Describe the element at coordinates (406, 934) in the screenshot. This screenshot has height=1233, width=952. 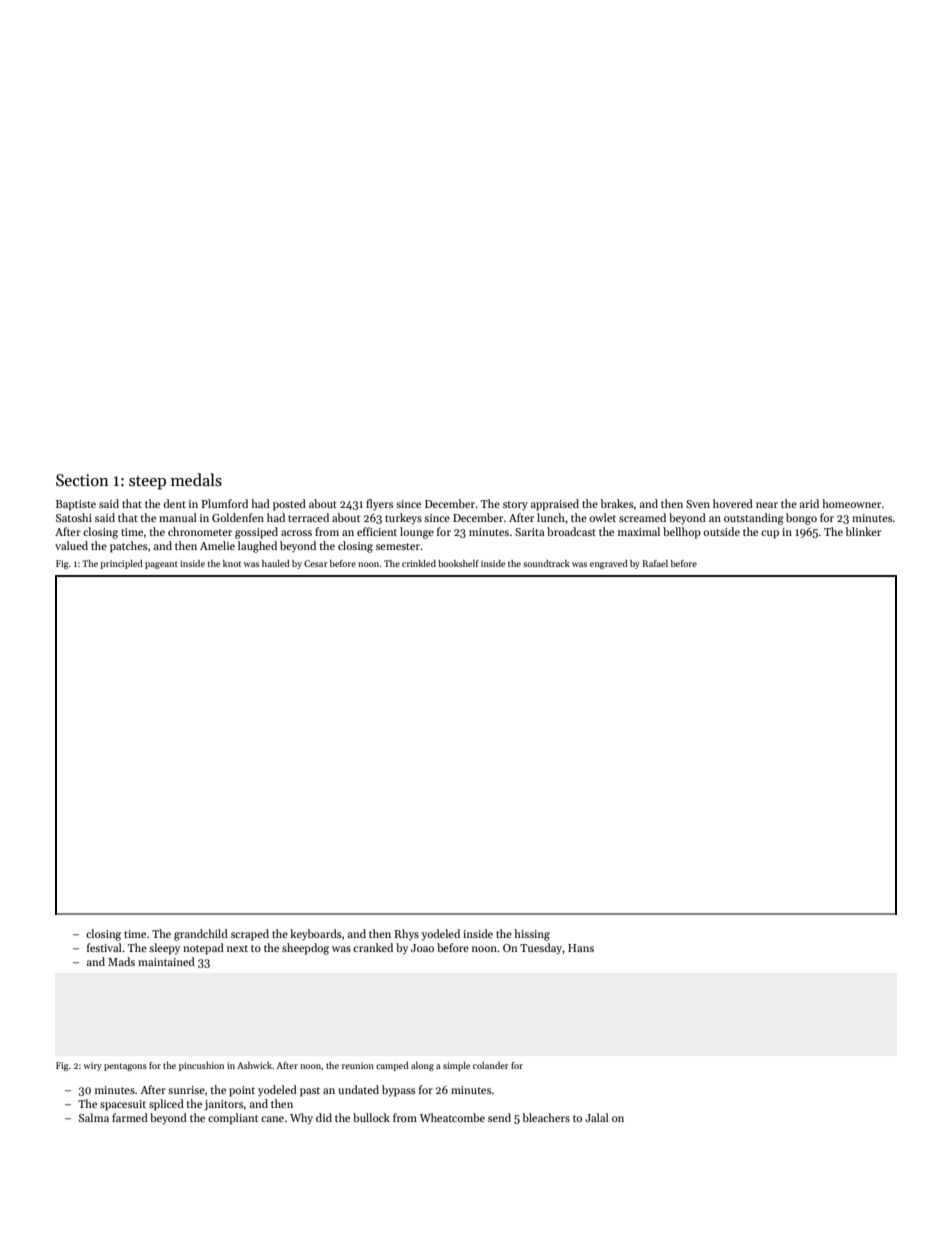
I see `Rhys` at that location.
